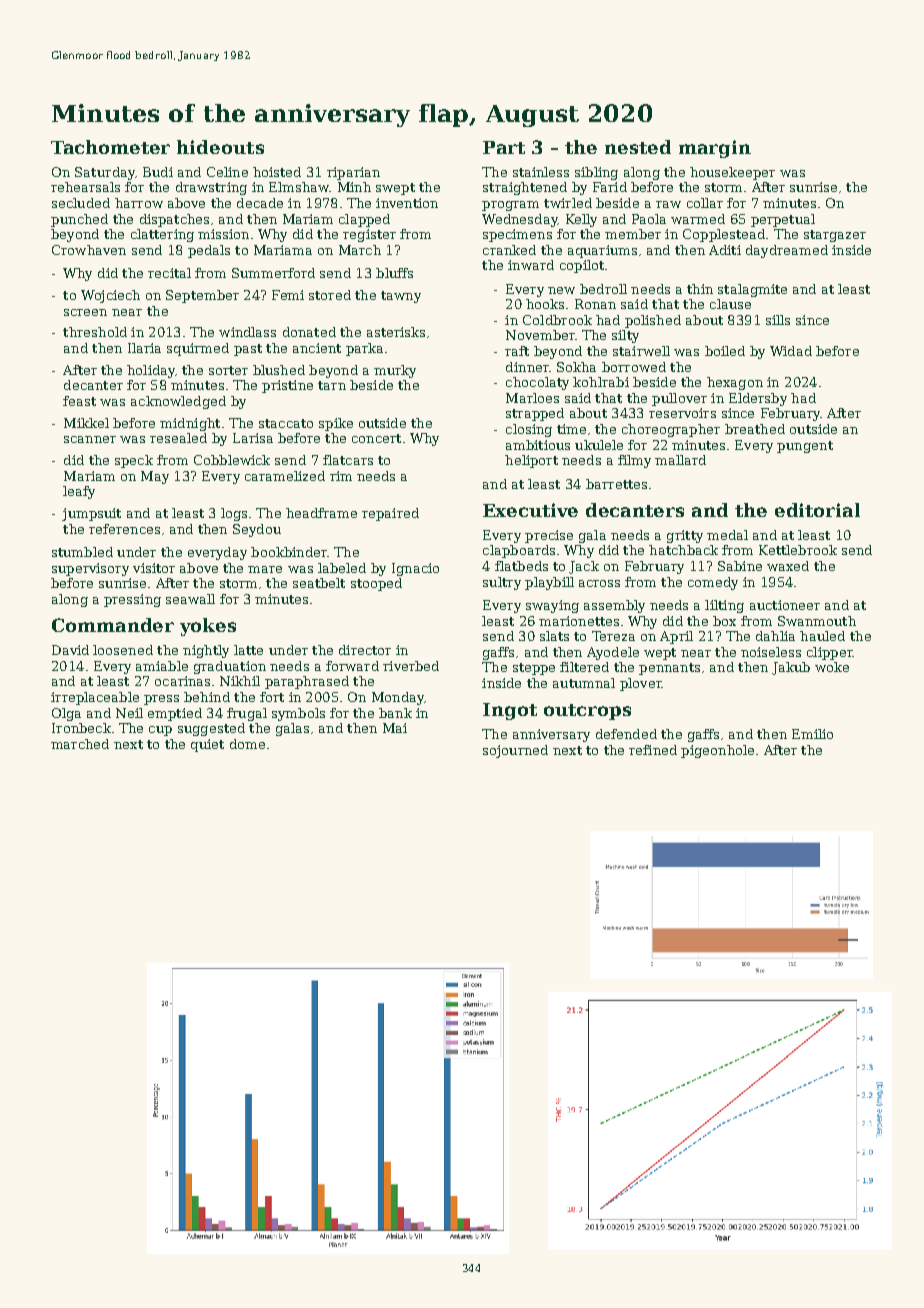 The height and width of the screenshot is (1308, 924). I want to click on straightened, so click(525, 188).
